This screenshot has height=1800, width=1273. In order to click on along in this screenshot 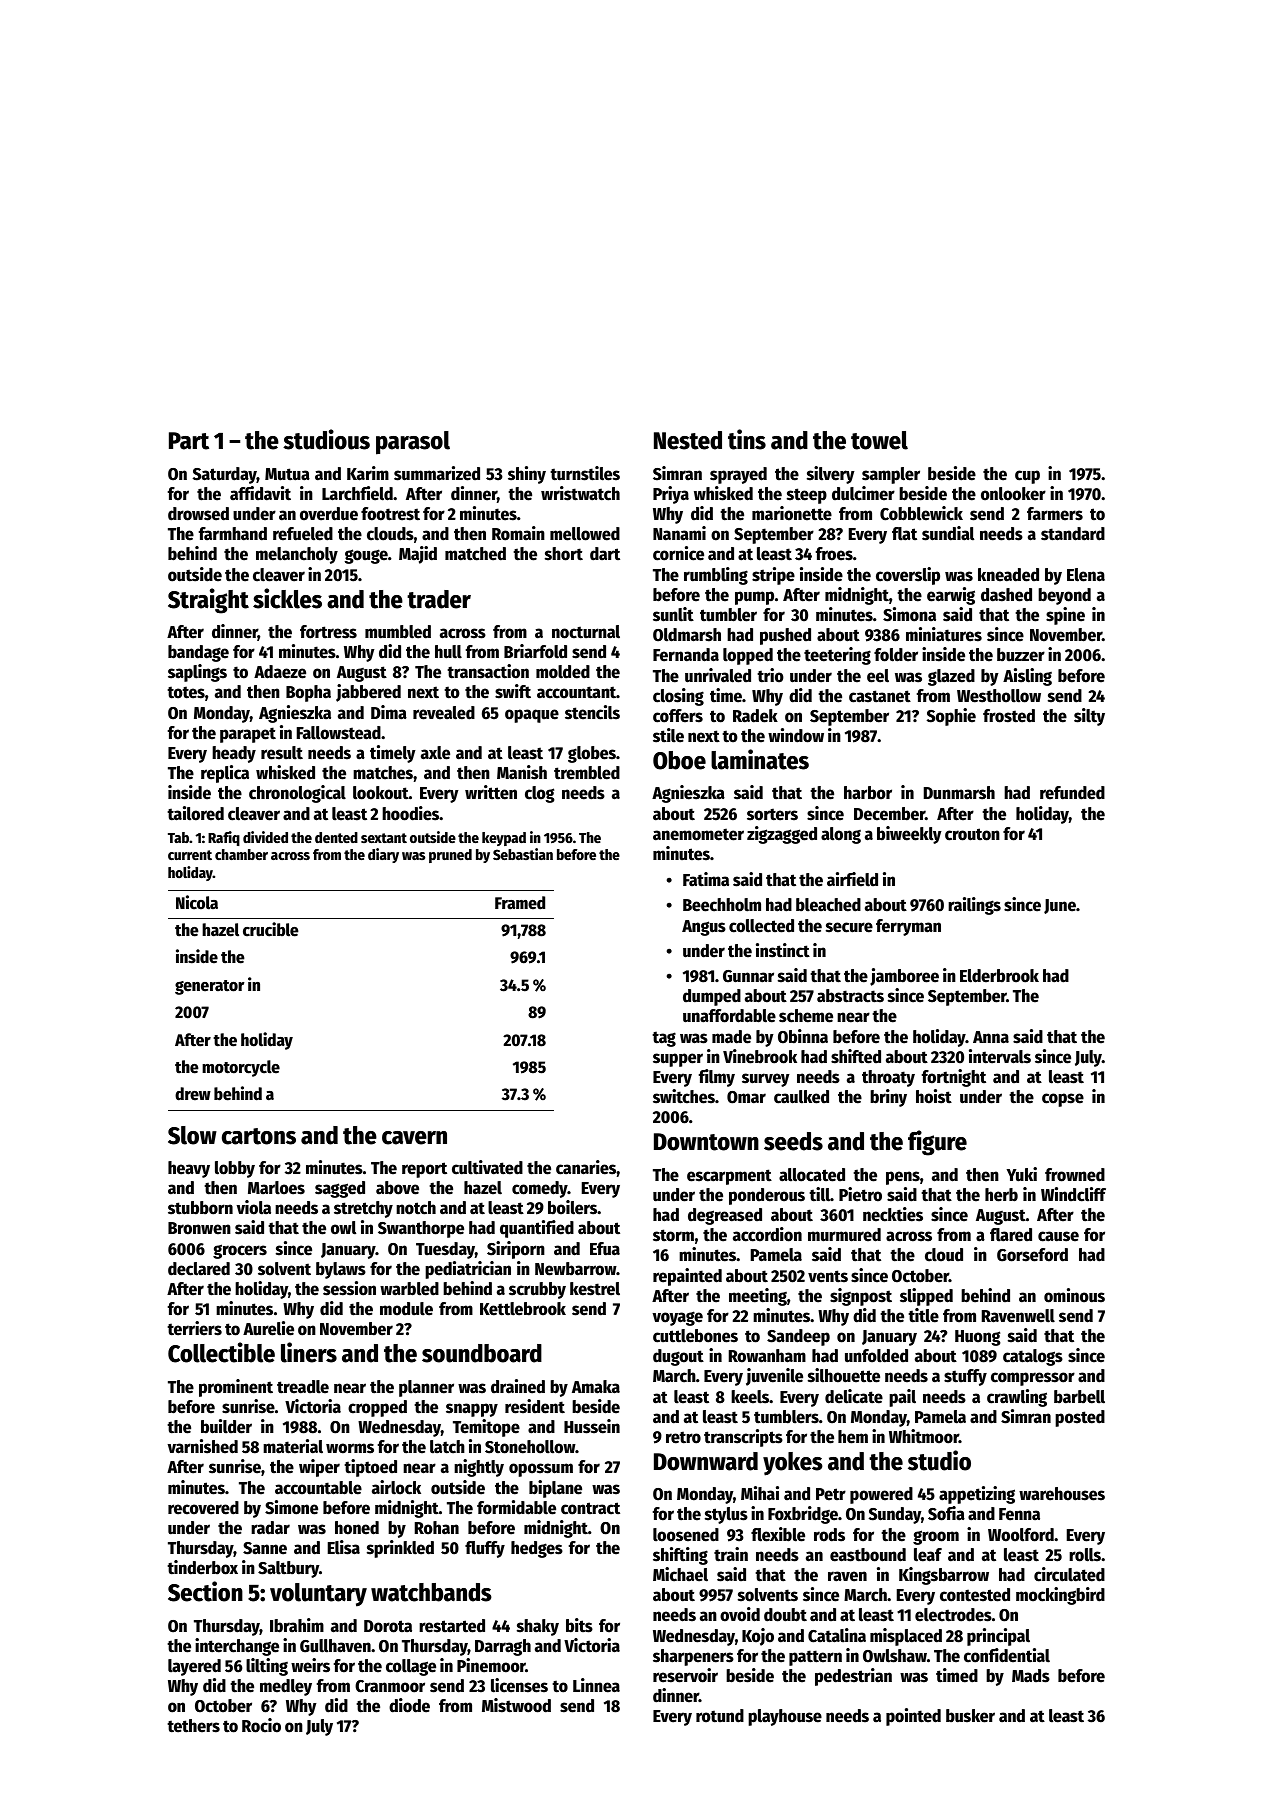, I will do `click(841, 835)`.
